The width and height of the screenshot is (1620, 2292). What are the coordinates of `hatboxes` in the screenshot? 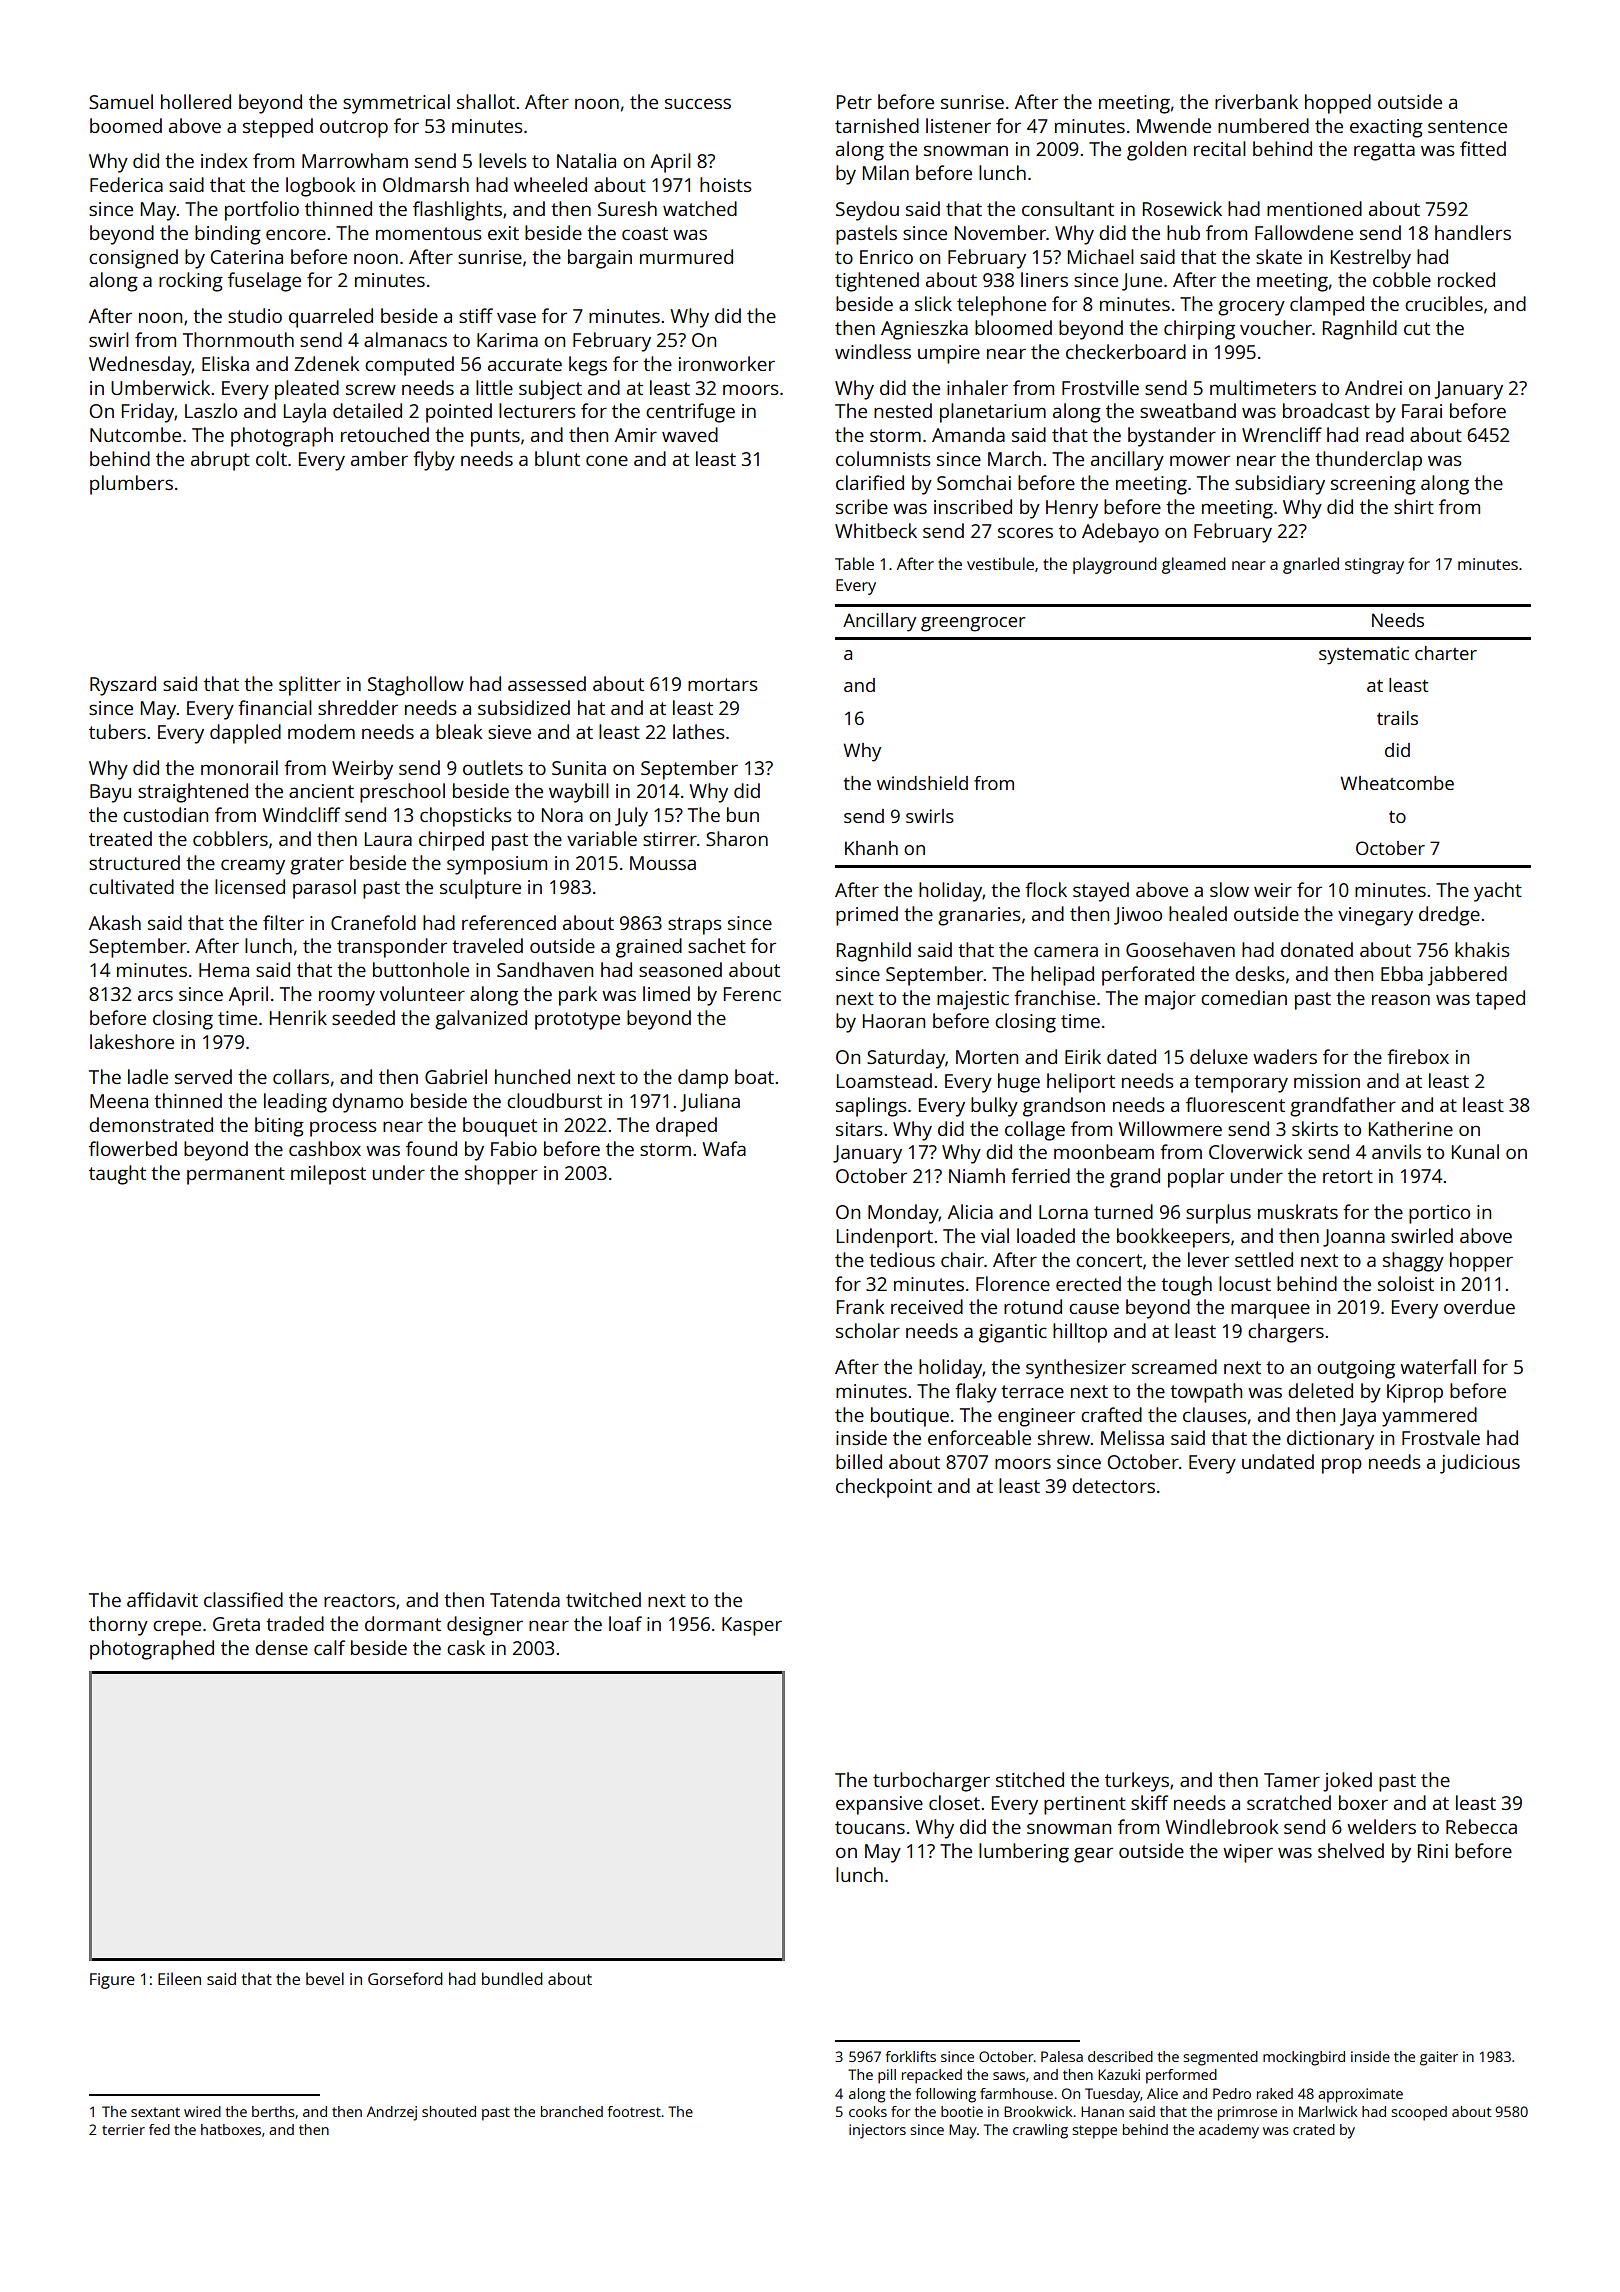 It's located at (231, 2129).
